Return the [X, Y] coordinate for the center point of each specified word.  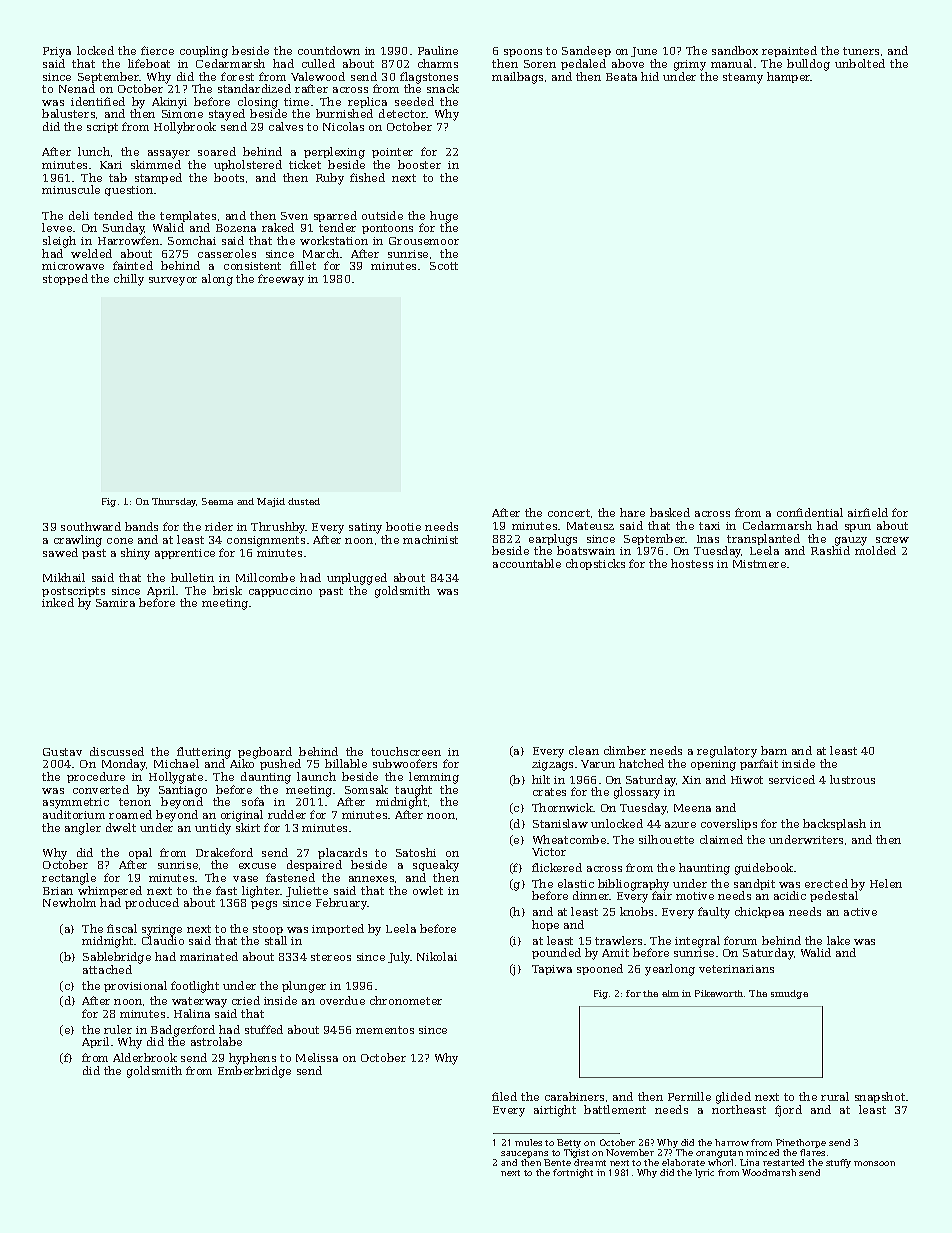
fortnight [573, 1173]
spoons [523, 53]
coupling [204, 52]
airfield [868, 512]
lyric [704, 1173]
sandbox [735, 50]
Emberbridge [254, 1072]
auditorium [74, 814]
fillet [303, 265]
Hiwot [747, 780]
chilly [129, 280]
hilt [541, 779]
